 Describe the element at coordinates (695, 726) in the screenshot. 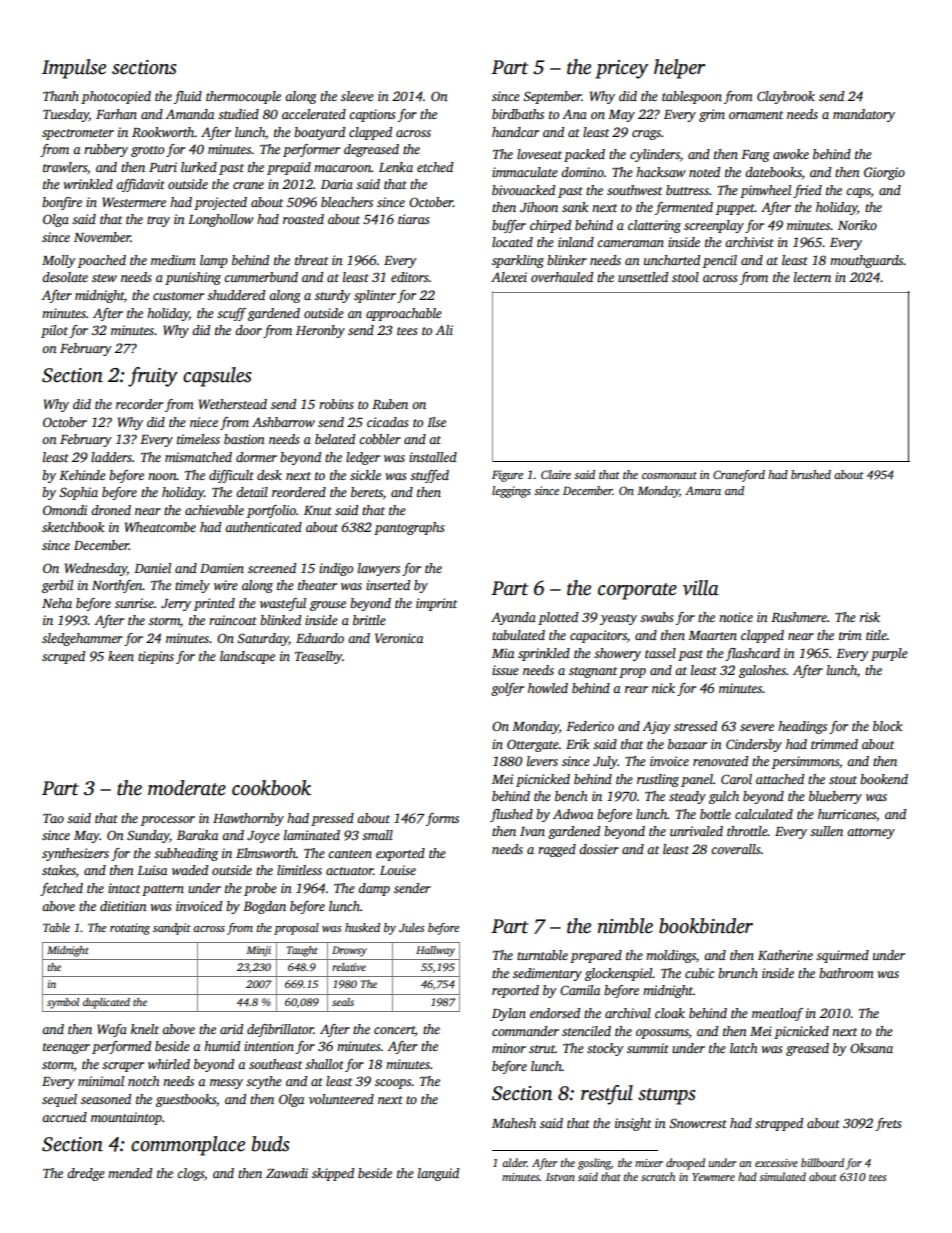

I see `stressed` at that location.
